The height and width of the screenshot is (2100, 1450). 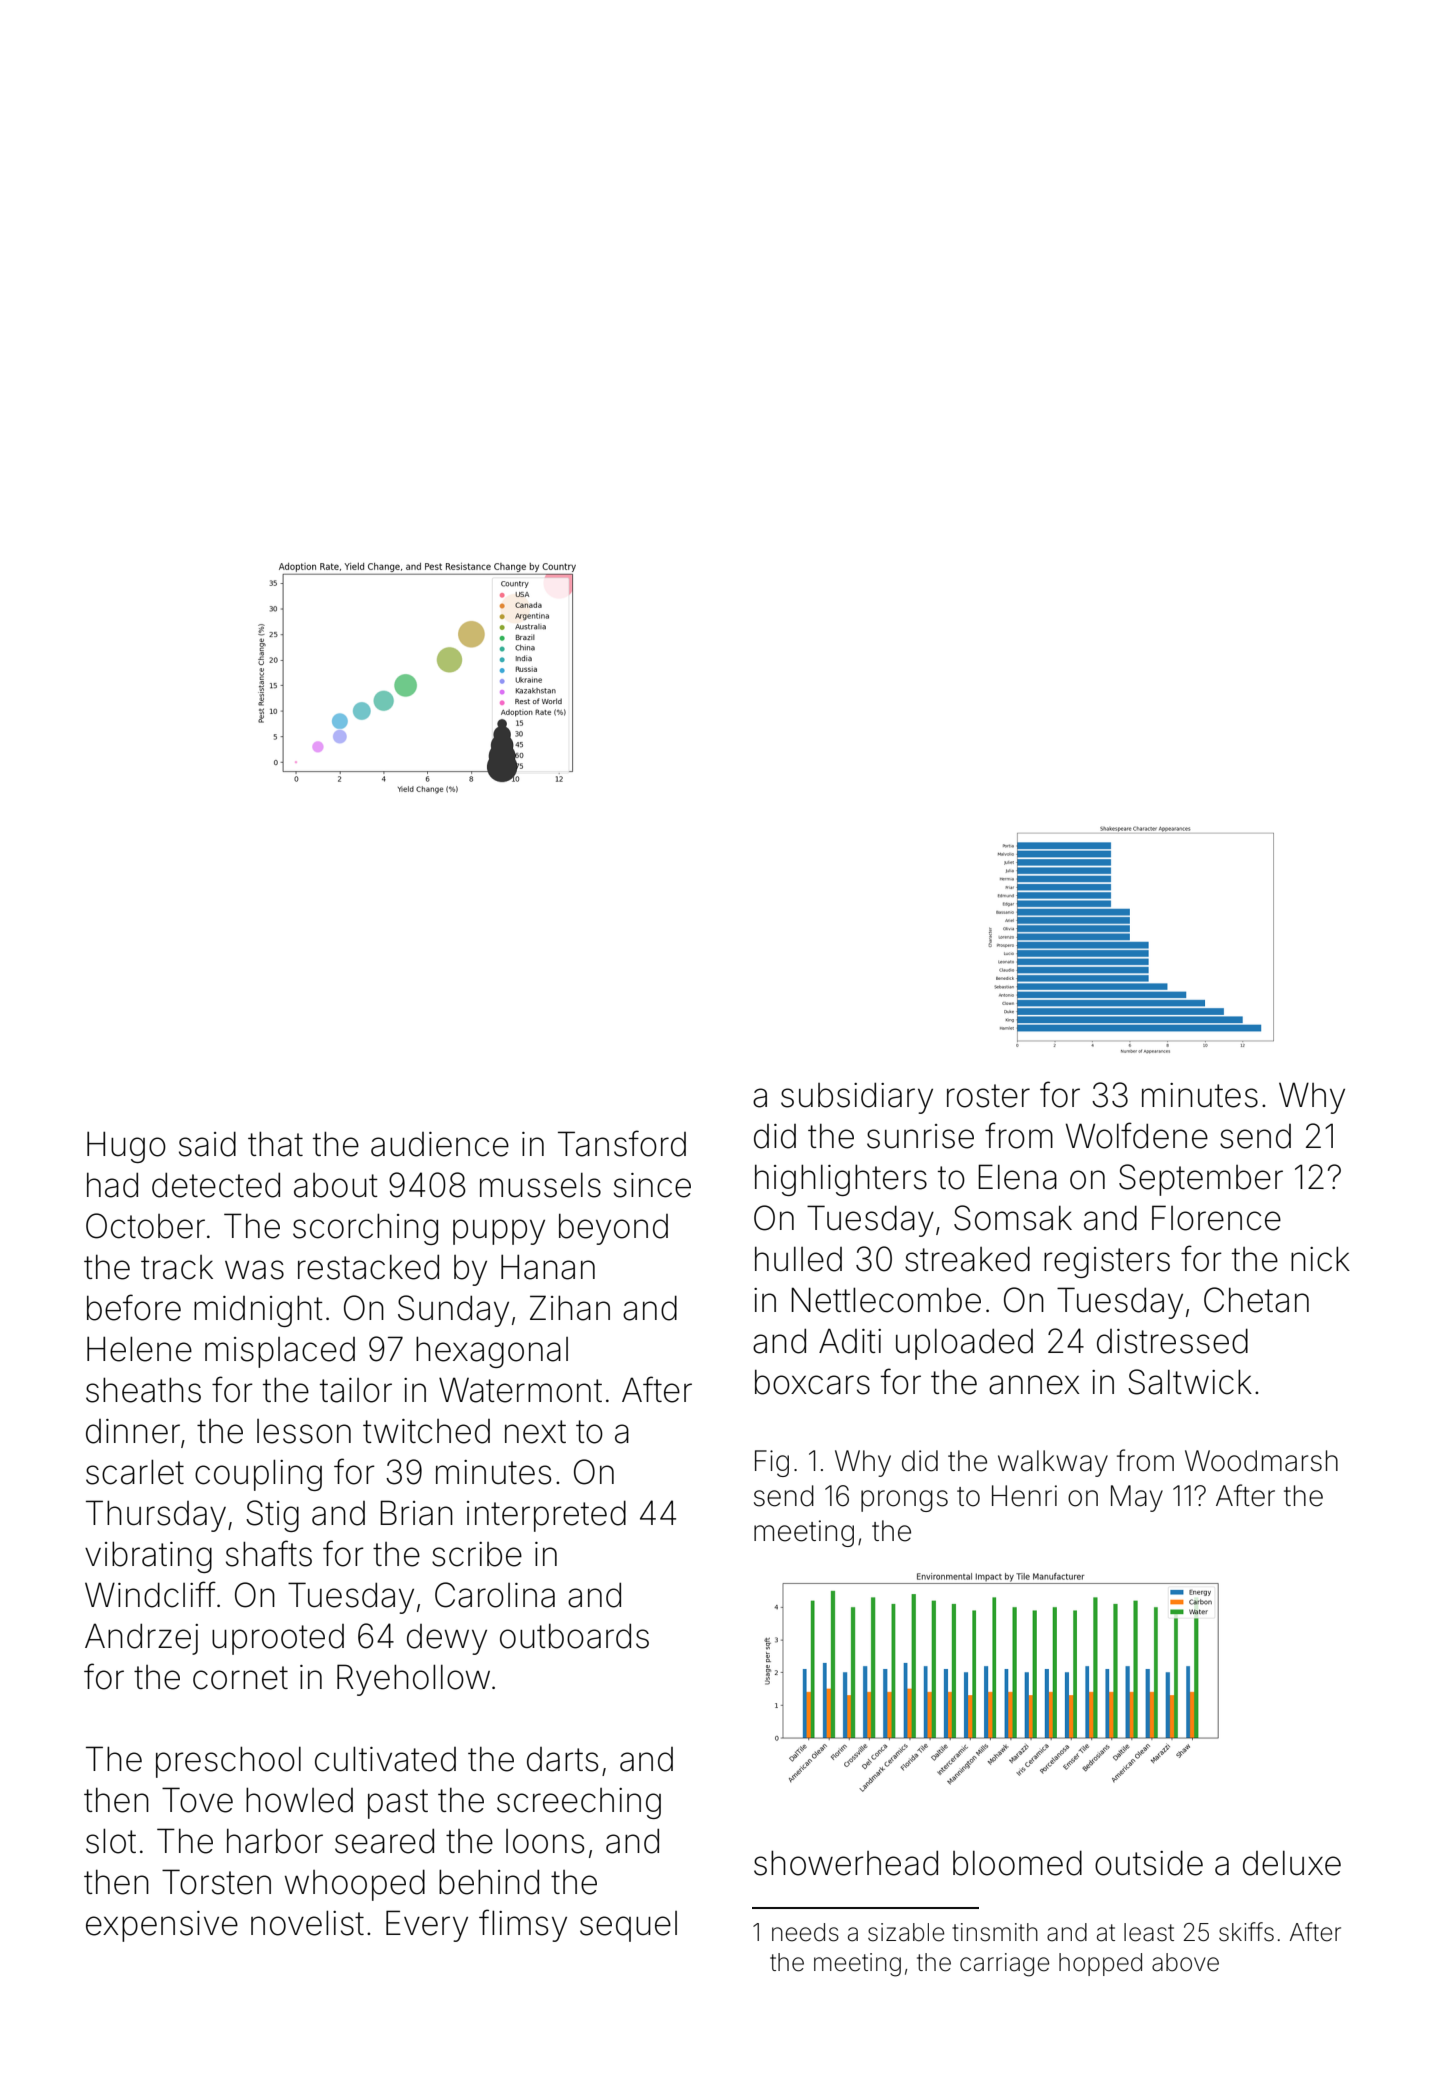 I want to click on boxcars, so click(x=812, y=1382).
